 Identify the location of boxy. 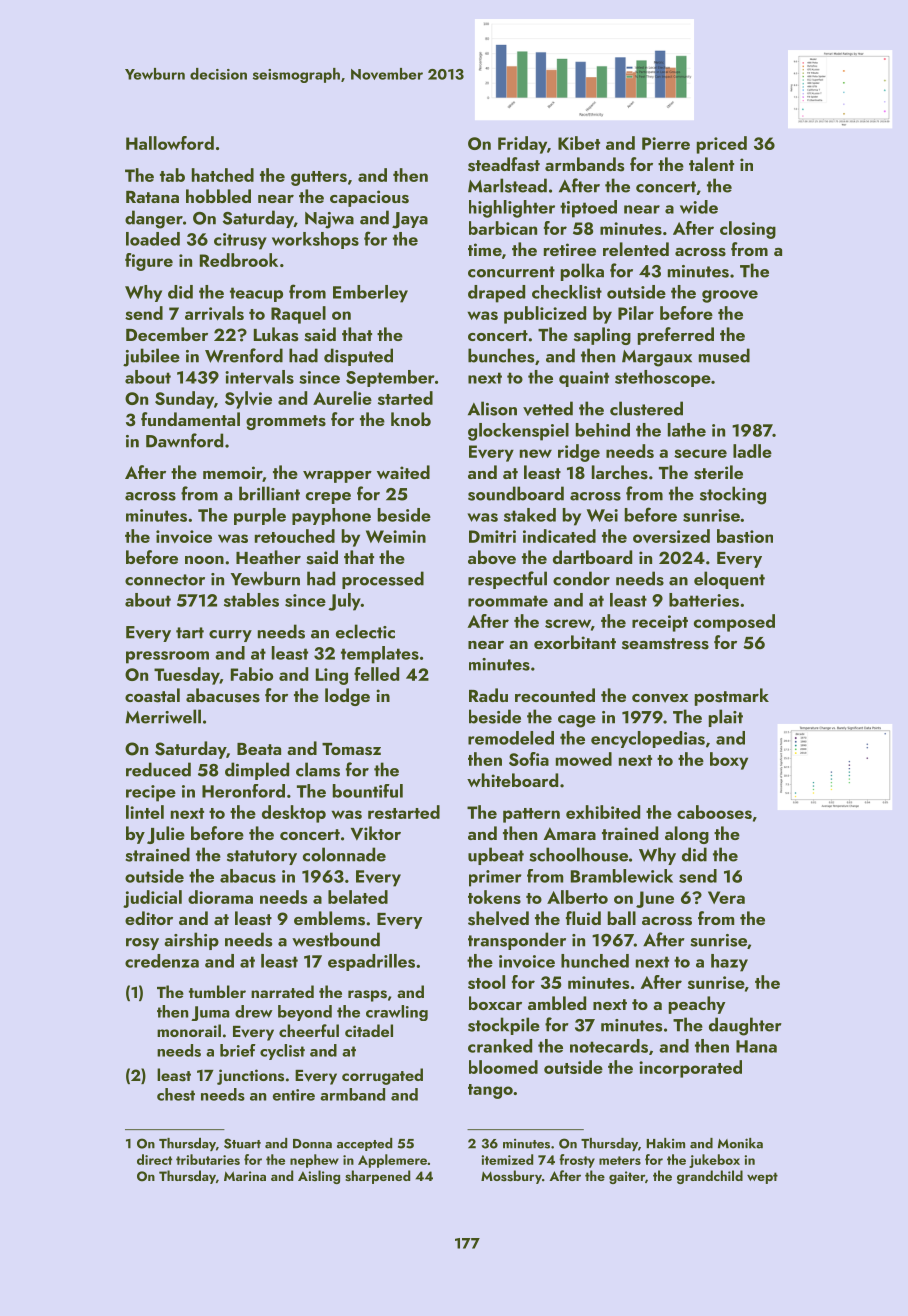
(729, 761).
